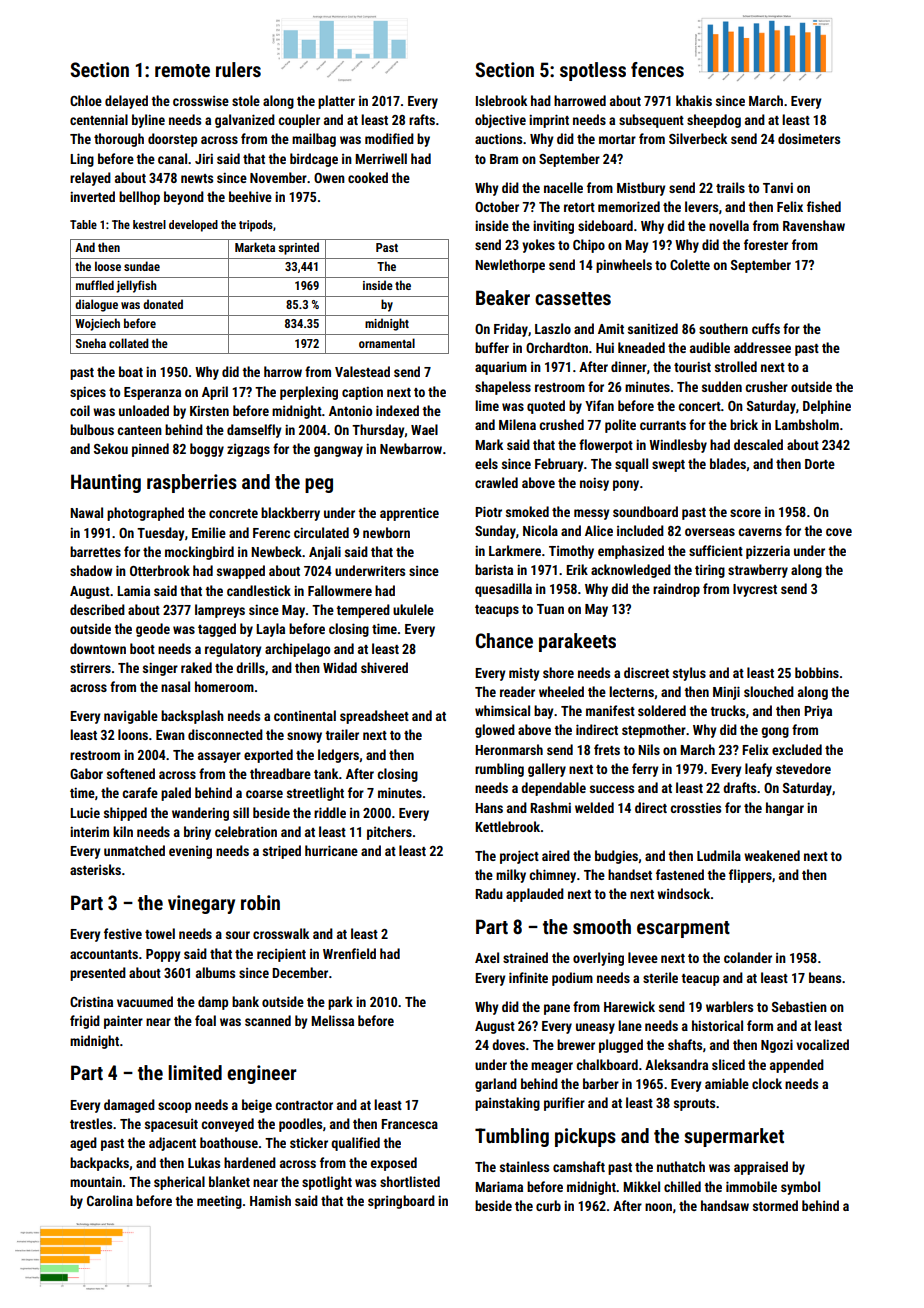 The height and width of the screenshot is (1308, 924). I want to click on delayed, so click(126, 102).
